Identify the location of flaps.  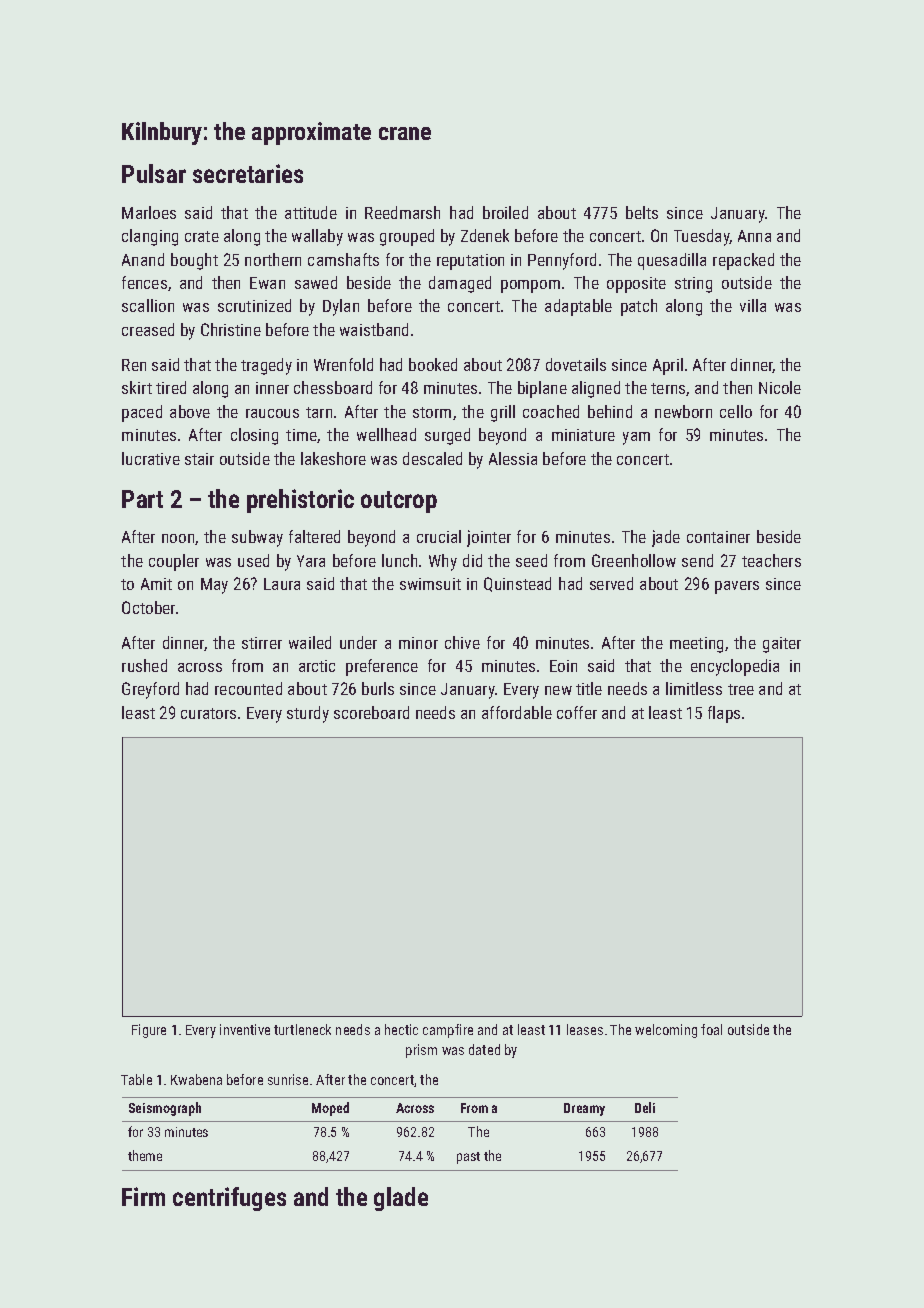
(724, 714).
